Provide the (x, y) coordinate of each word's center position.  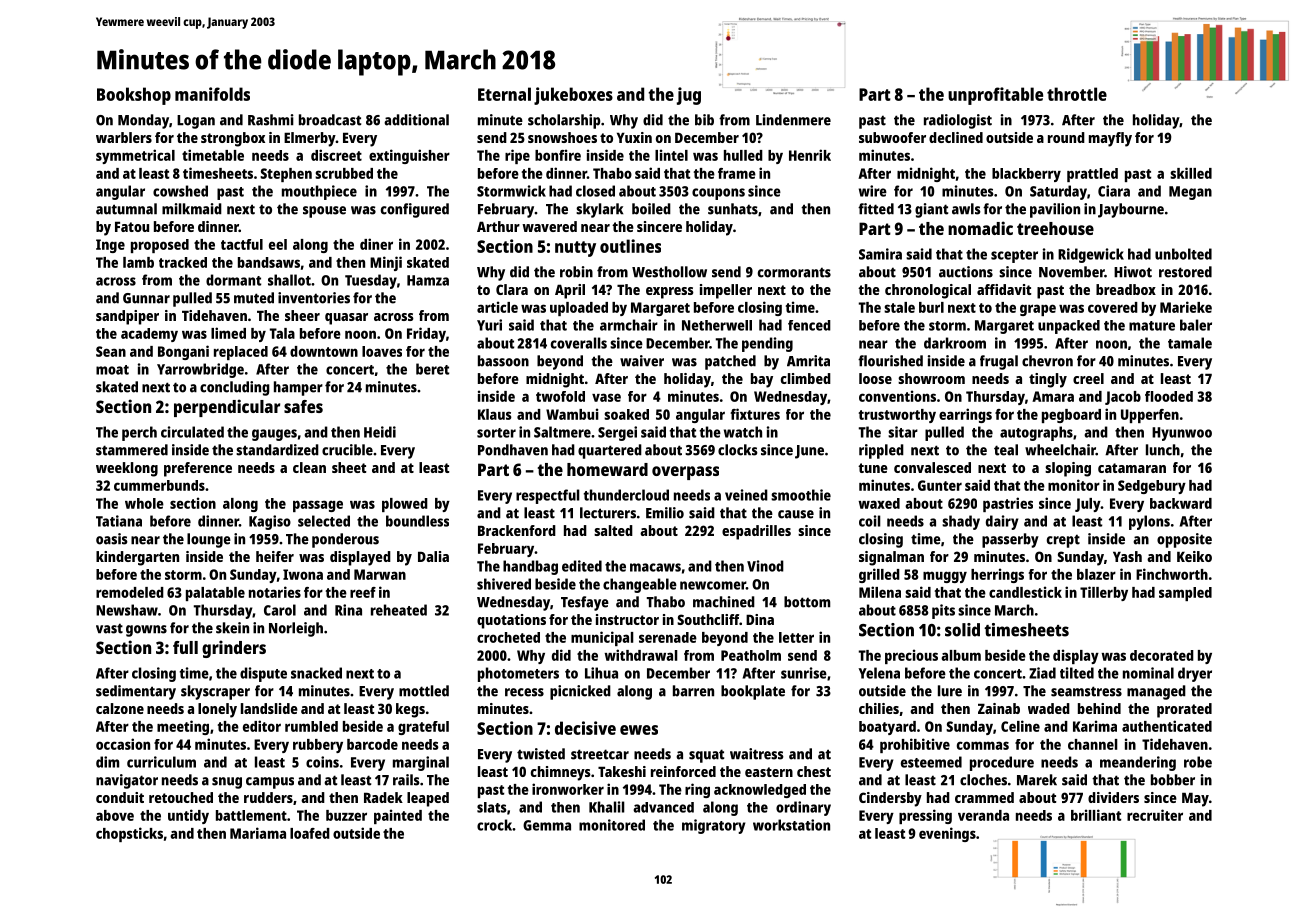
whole (144, 503)
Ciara (1114, 191)
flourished (890, 361)
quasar (346, 319)
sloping (1068, 469)
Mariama (258, 833)
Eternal (504, 94)
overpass (685, 473)
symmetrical (135, 156)
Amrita (808, 361)
